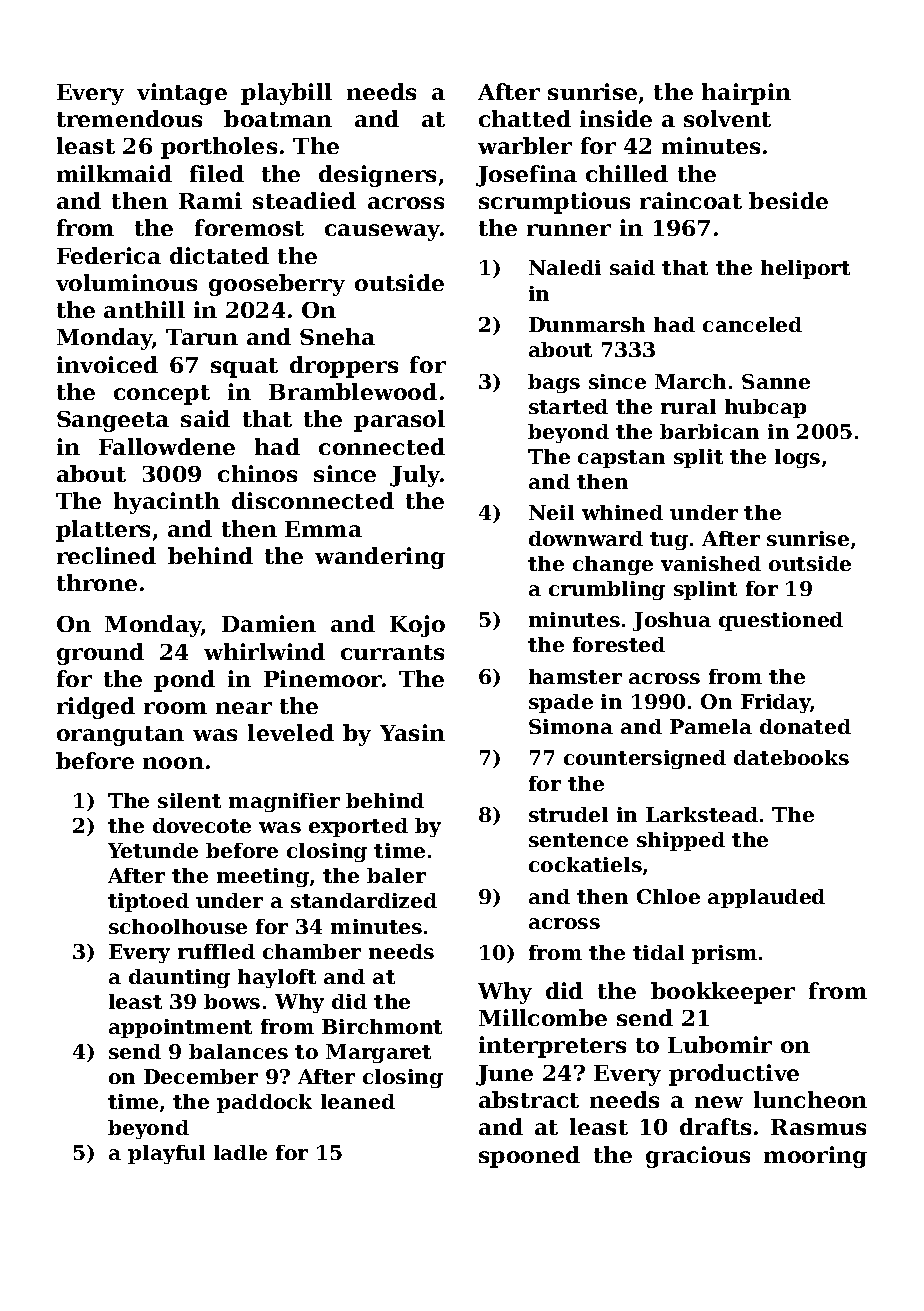  What do you see at coordinates (815, 1157) in the screenshot?
I see `mooring` at bounding box center [815, 1157].
